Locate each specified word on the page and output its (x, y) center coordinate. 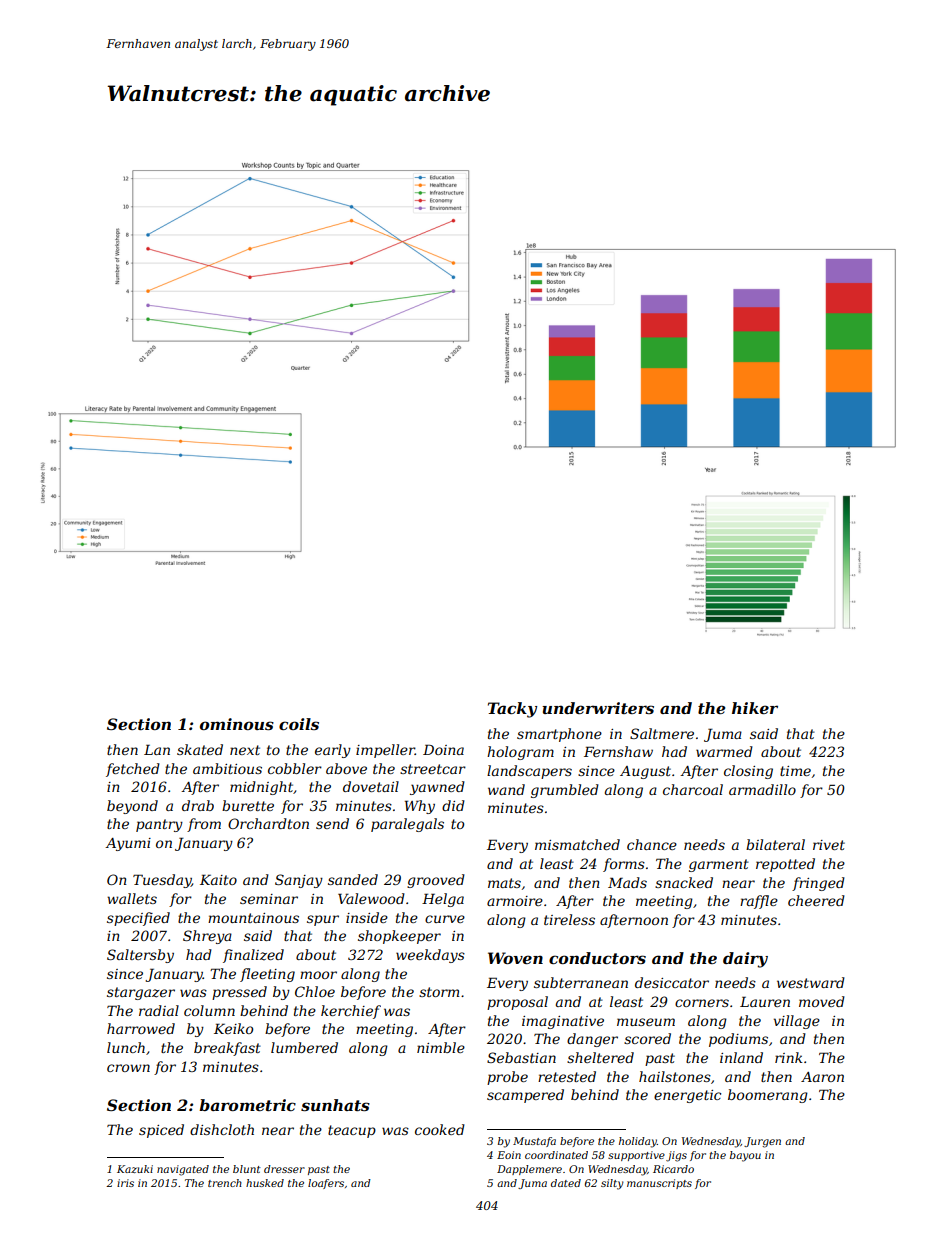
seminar (269, 899)
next (245, 750)
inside (367, 917)
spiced (161, 1131)
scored (647, 1038)
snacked (684, 882)
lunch (126, 1047)
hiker (755, 708)
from (204, 825)
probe (507, 1078)
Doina (443, 749)
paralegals (407, 825)
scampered (525, 1096)
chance (652, 844)
